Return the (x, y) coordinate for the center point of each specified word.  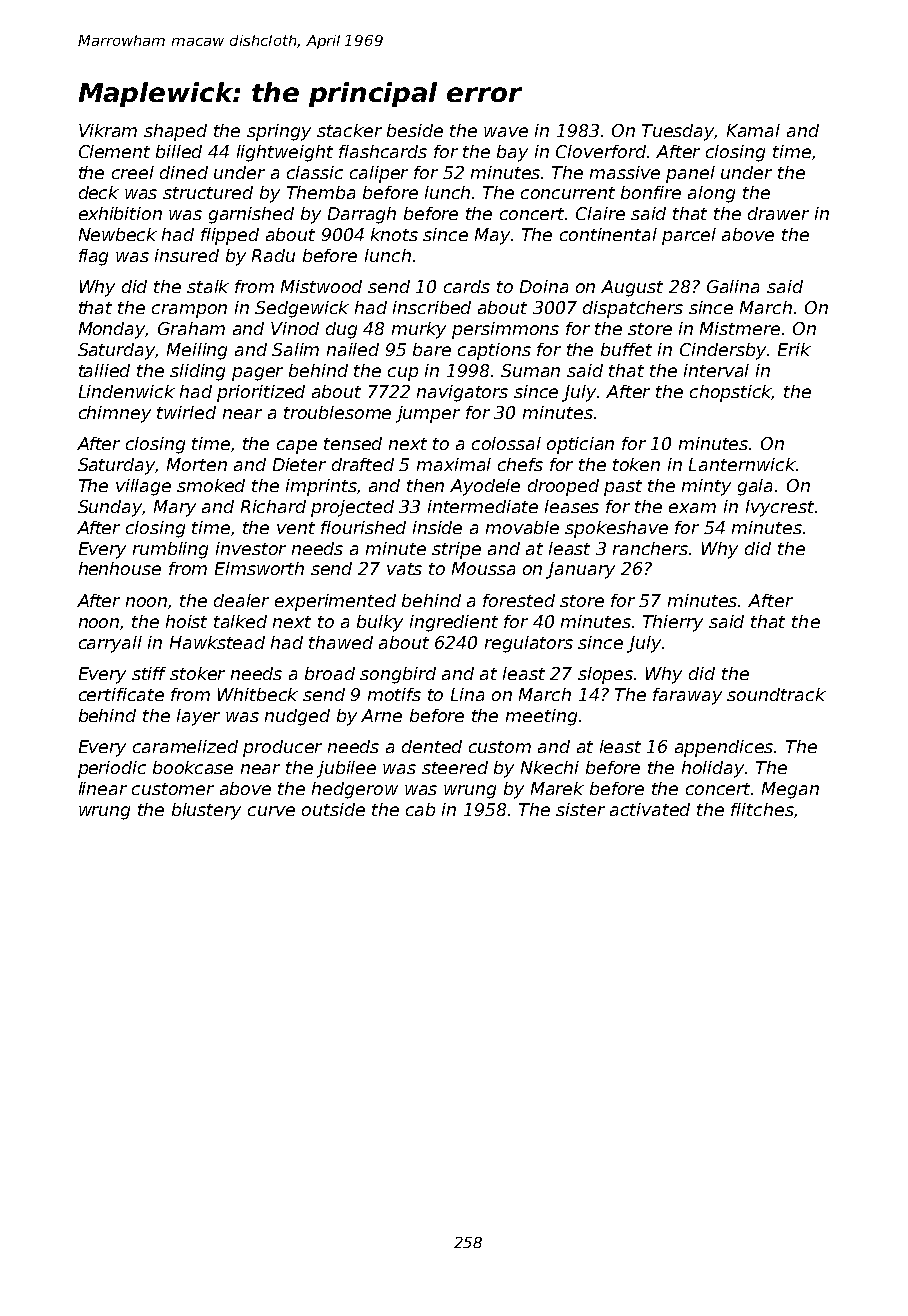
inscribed (432, 307)
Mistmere (740, 328)
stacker (349, 130)
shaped (175, 132)
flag (93, 257)
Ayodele (485, 487)
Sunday (110, 508)
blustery (206, 811)
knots (394, 234)
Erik (794, 349)
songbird (398, 675)
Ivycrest (780, 508)
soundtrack (776, 694)
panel (690, 174)
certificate (121, 694)
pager (257, 374)
